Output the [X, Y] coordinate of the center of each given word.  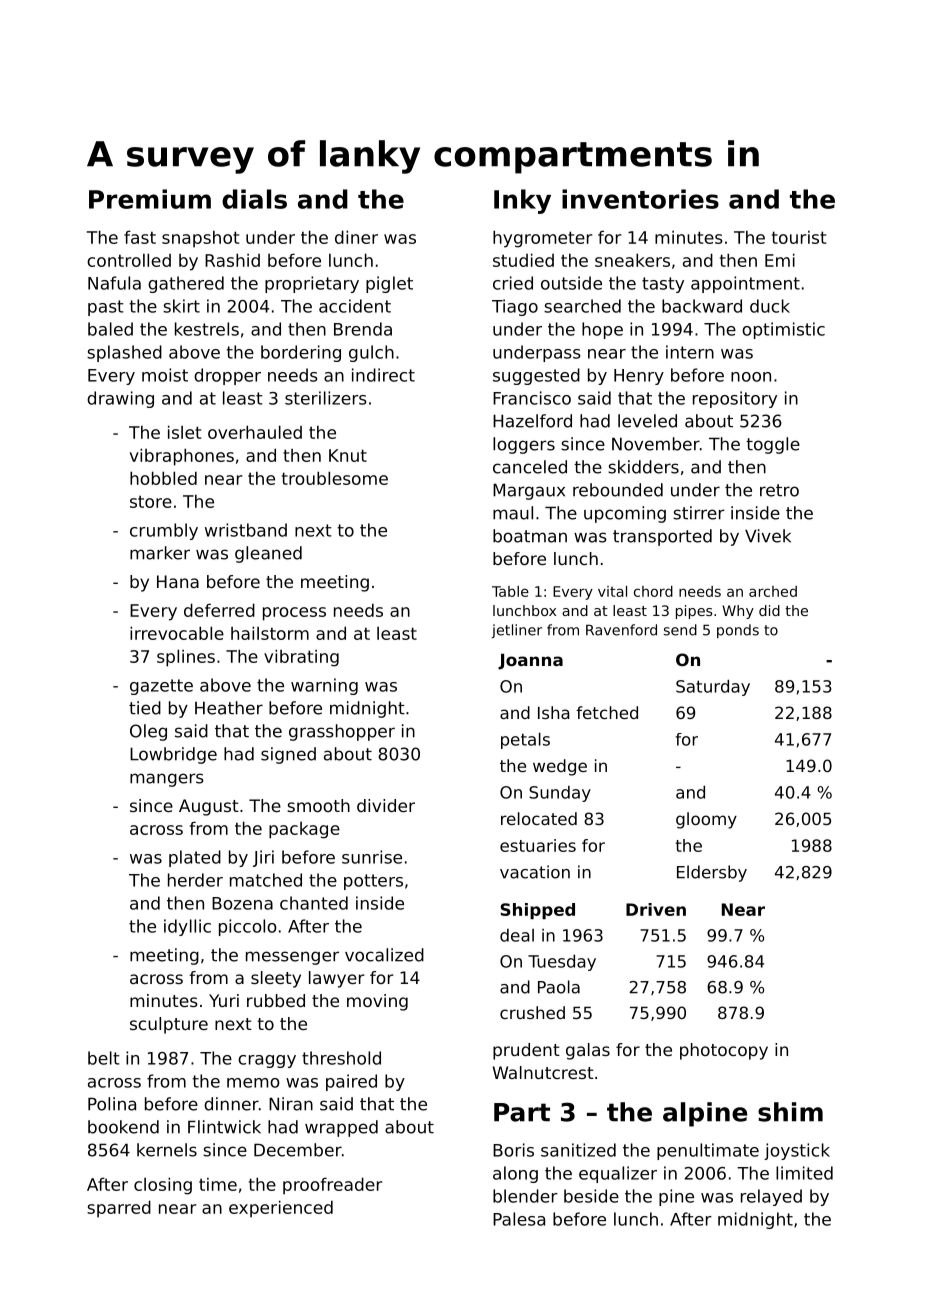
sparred [119, 1209]
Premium [150, 199]
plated [195, 858]
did [769, 610]
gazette [161, 687]
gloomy [706, 820]
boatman [530, 536]
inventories [640, 199]
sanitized [578, 1150]
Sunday [560, 794]
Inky [522, 201]
